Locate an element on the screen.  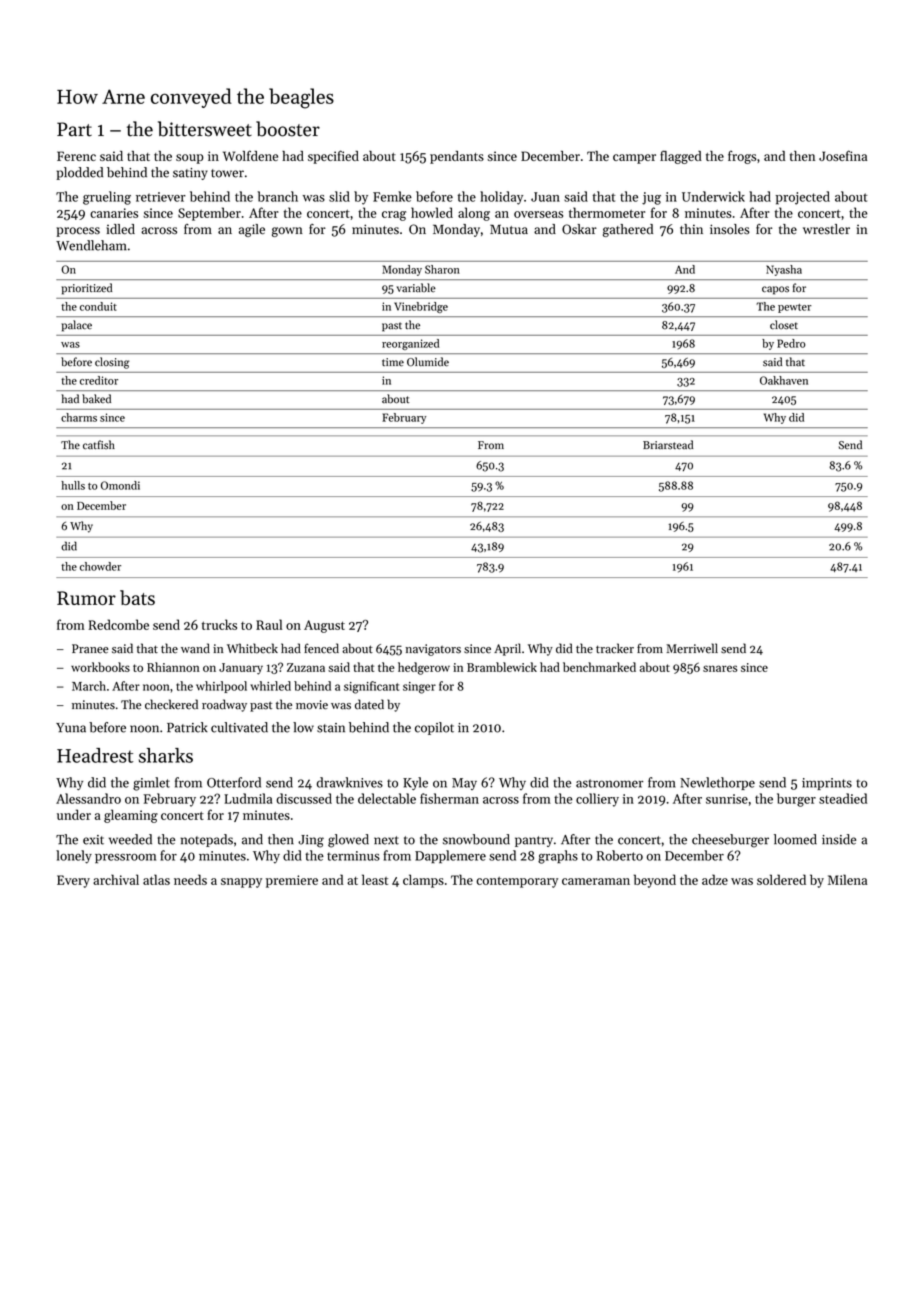
trucks is located at coordinates (219, 624).
